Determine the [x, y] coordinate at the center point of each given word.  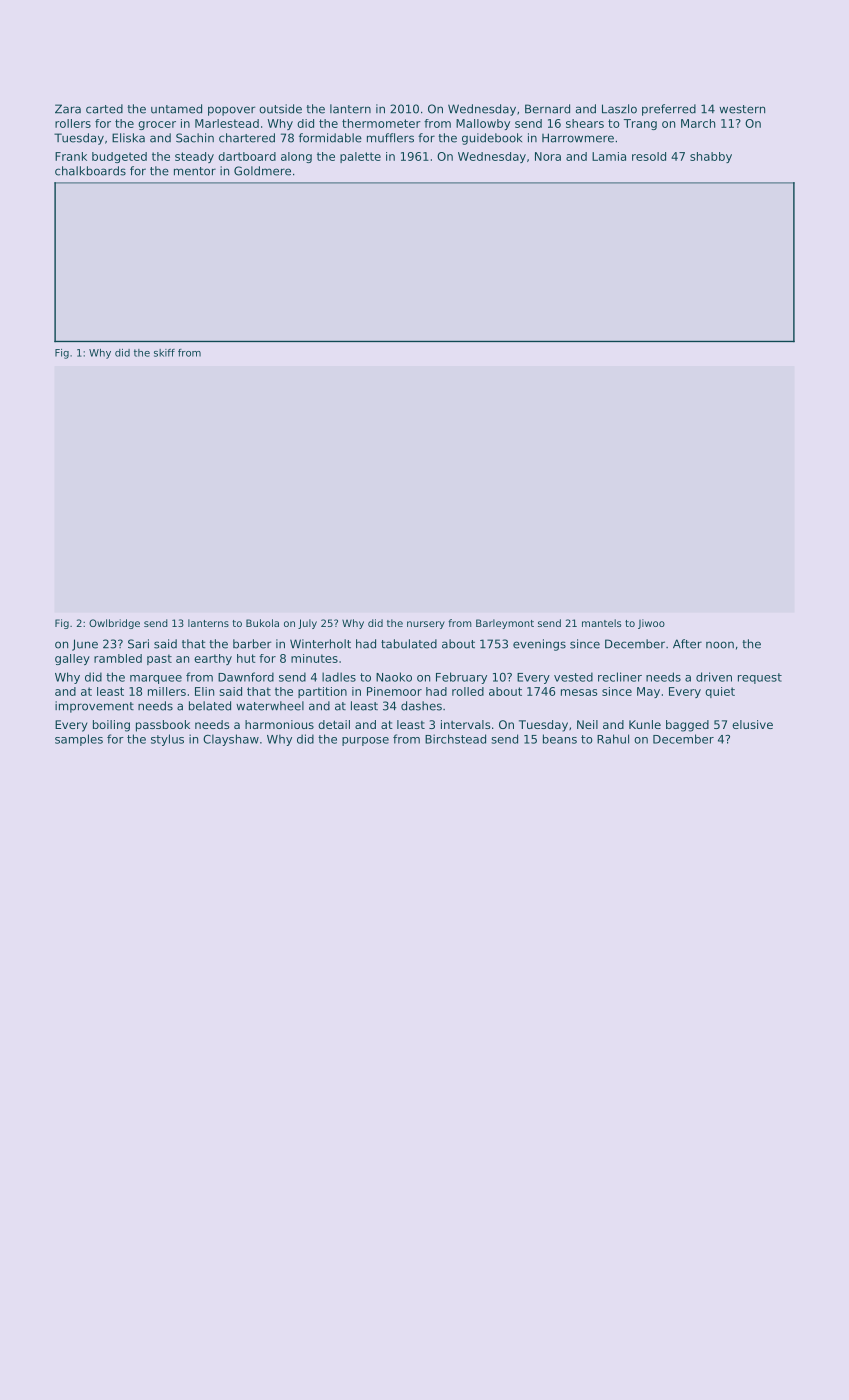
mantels [601, 623]
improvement [94, 707]
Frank [71, 156]
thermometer [381, 123]
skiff [164, 353]
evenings [539, 645]
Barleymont [505, 624]
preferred [669, 110]
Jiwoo [651, 624]
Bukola [262, 623]
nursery [426, 625]
